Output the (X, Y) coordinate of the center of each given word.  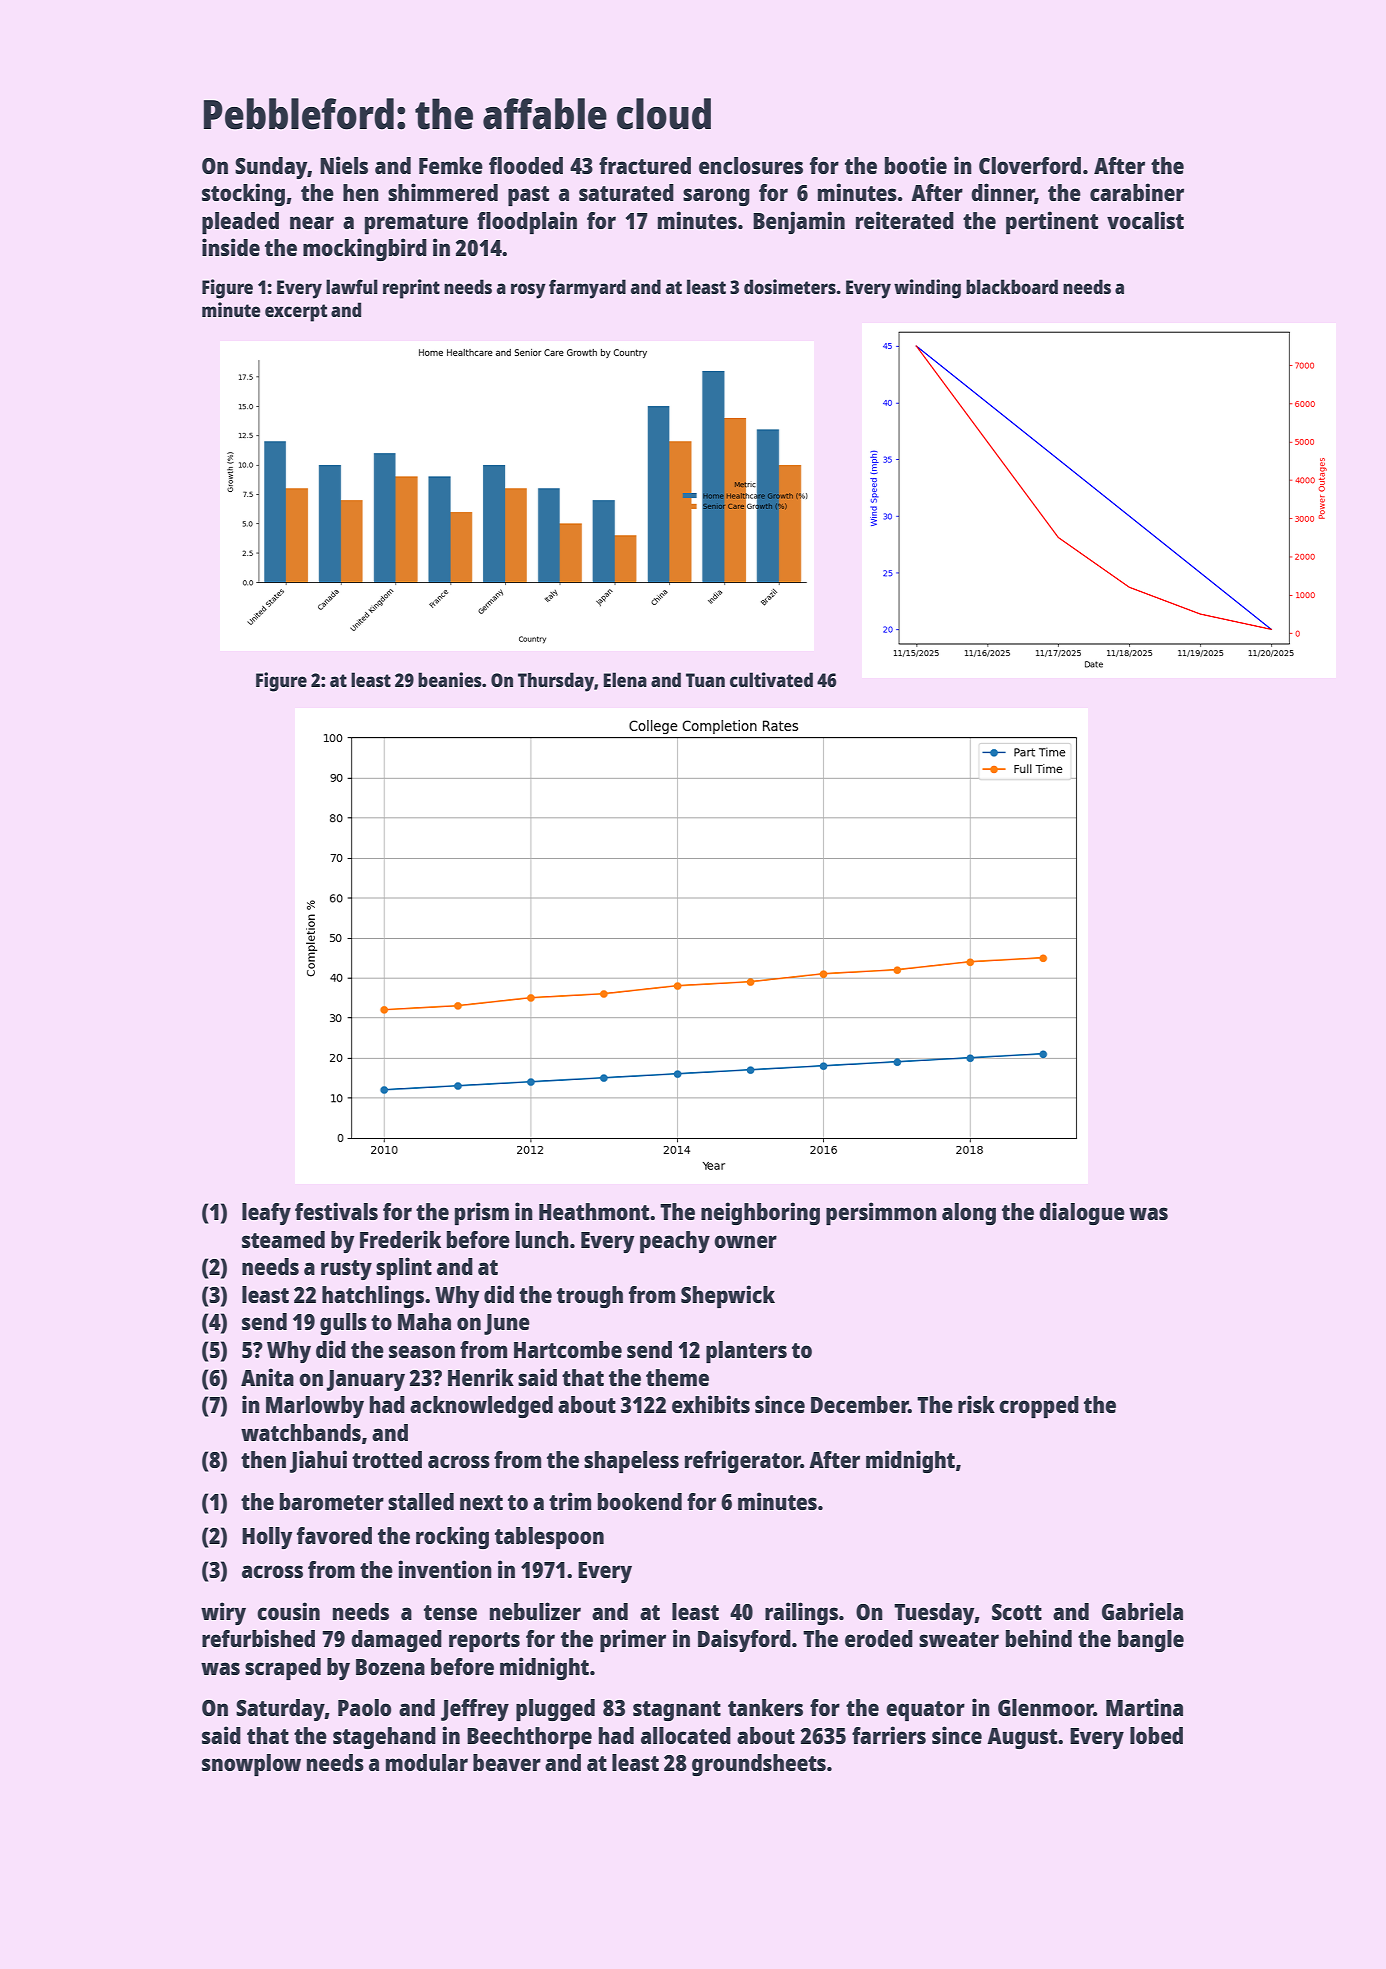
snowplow (251, 1765)
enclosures (751, 165)
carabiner (1137, 192)
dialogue (1082, 1213)
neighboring (760, 1213)
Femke (451, 165)
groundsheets (759, 1765)
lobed (1156, 1735)
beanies (450, 679)
